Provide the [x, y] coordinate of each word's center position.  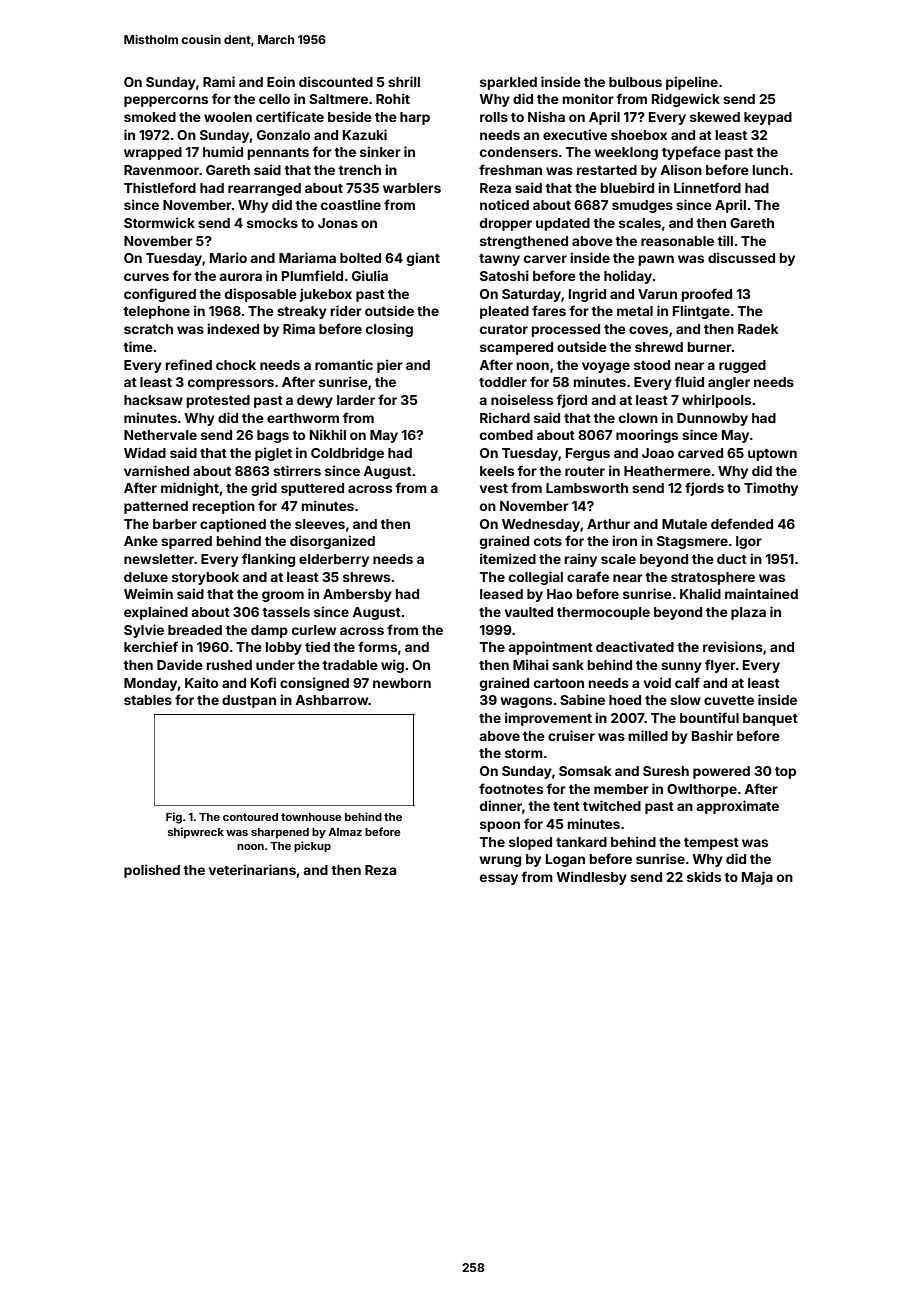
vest [494, 488]
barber [175, 524]
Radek [758, 329]
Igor [749, 542]
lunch [770, 170]
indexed [233, 328]
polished [152, 871]
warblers [412, 188]
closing [389, 330]
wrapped [153, 153]
